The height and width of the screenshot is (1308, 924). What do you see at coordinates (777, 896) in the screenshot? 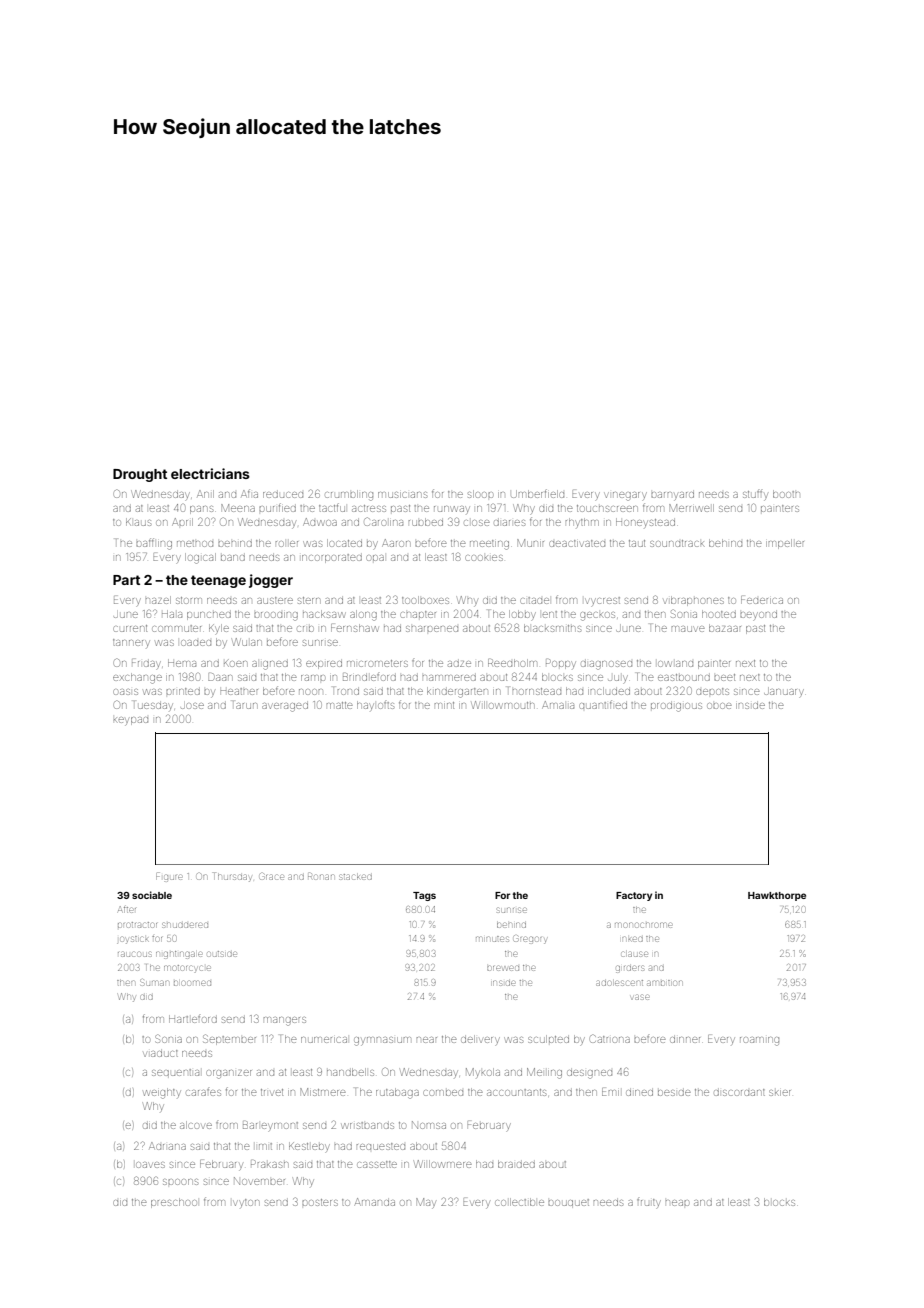
I see `Hawkthorpe` at bounding box center [777, 896].
